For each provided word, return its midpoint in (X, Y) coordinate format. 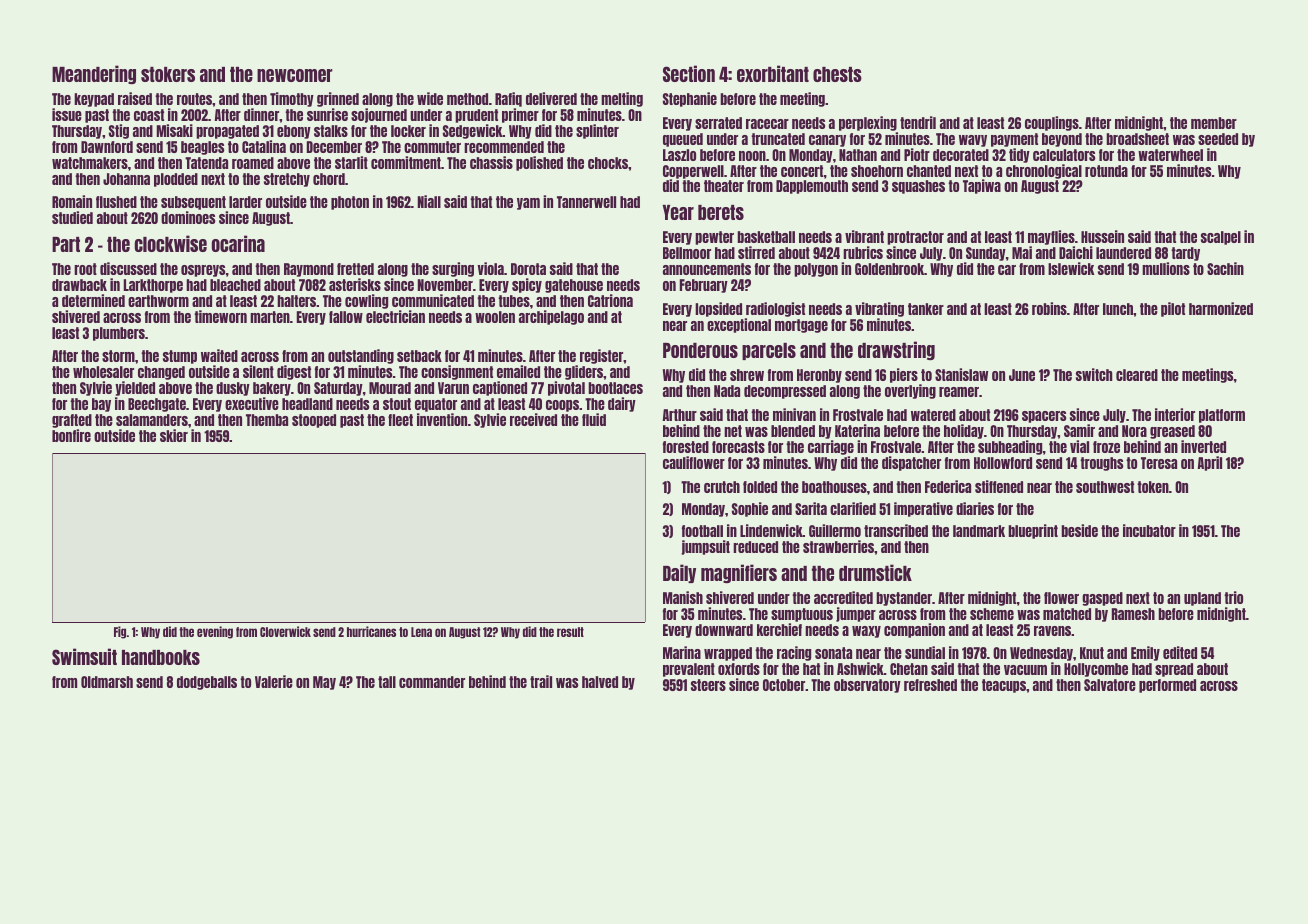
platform (1222, 416)
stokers (168, 74)
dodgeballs (207, 683)
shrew (747, 375)
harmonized (1221, 308)
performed (1167, 686)
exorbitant (773, 73)
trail (541, 681)
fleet (400, 420)
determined (93, 300)
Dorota (528, 269)
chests (837, 74)
